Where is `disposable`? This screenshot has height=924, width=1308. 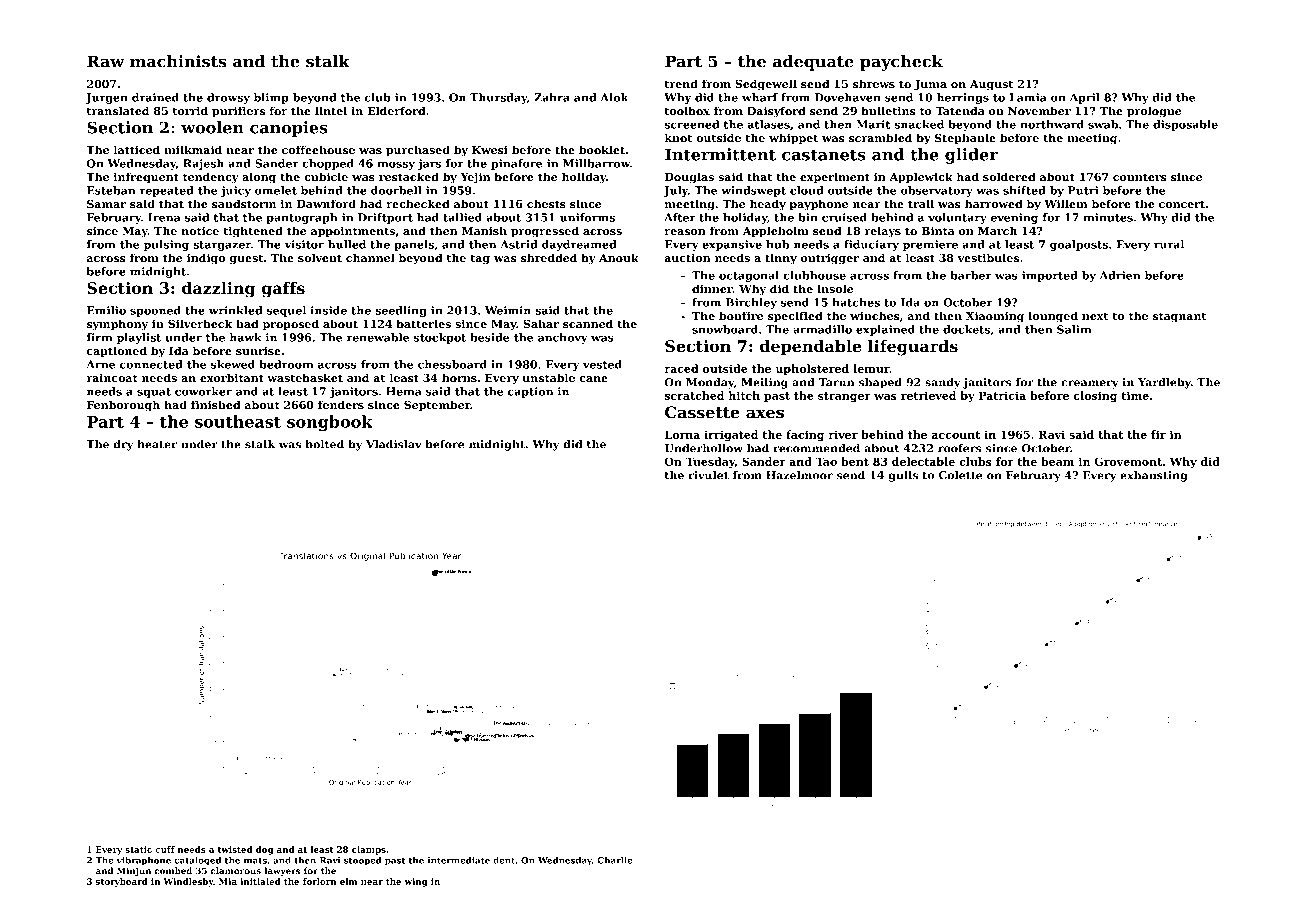 disposable is located at coordinates (1185, 125).
